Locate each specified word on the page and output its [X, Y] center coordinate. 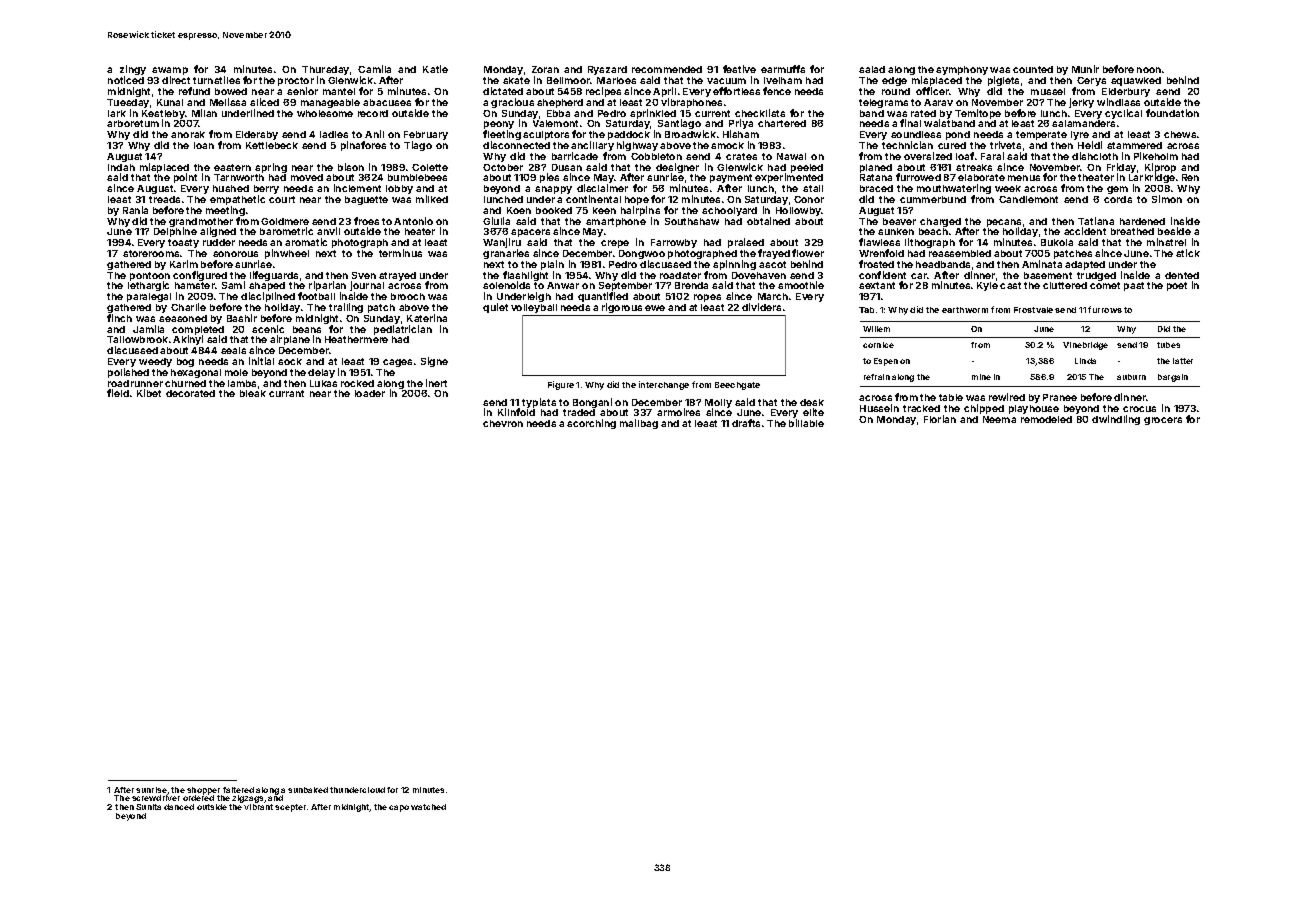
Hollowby [799, 211]
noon [1149, 70]
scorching [591, 424]
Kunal [170, 102]
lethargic [148, 286]
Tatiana [1096, 221]
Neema [999, 419]
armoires [678, 412]
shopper [203, 791]
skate [516, 80]
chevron [503, 423]
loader [370, 393]
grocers [1163, 421]
